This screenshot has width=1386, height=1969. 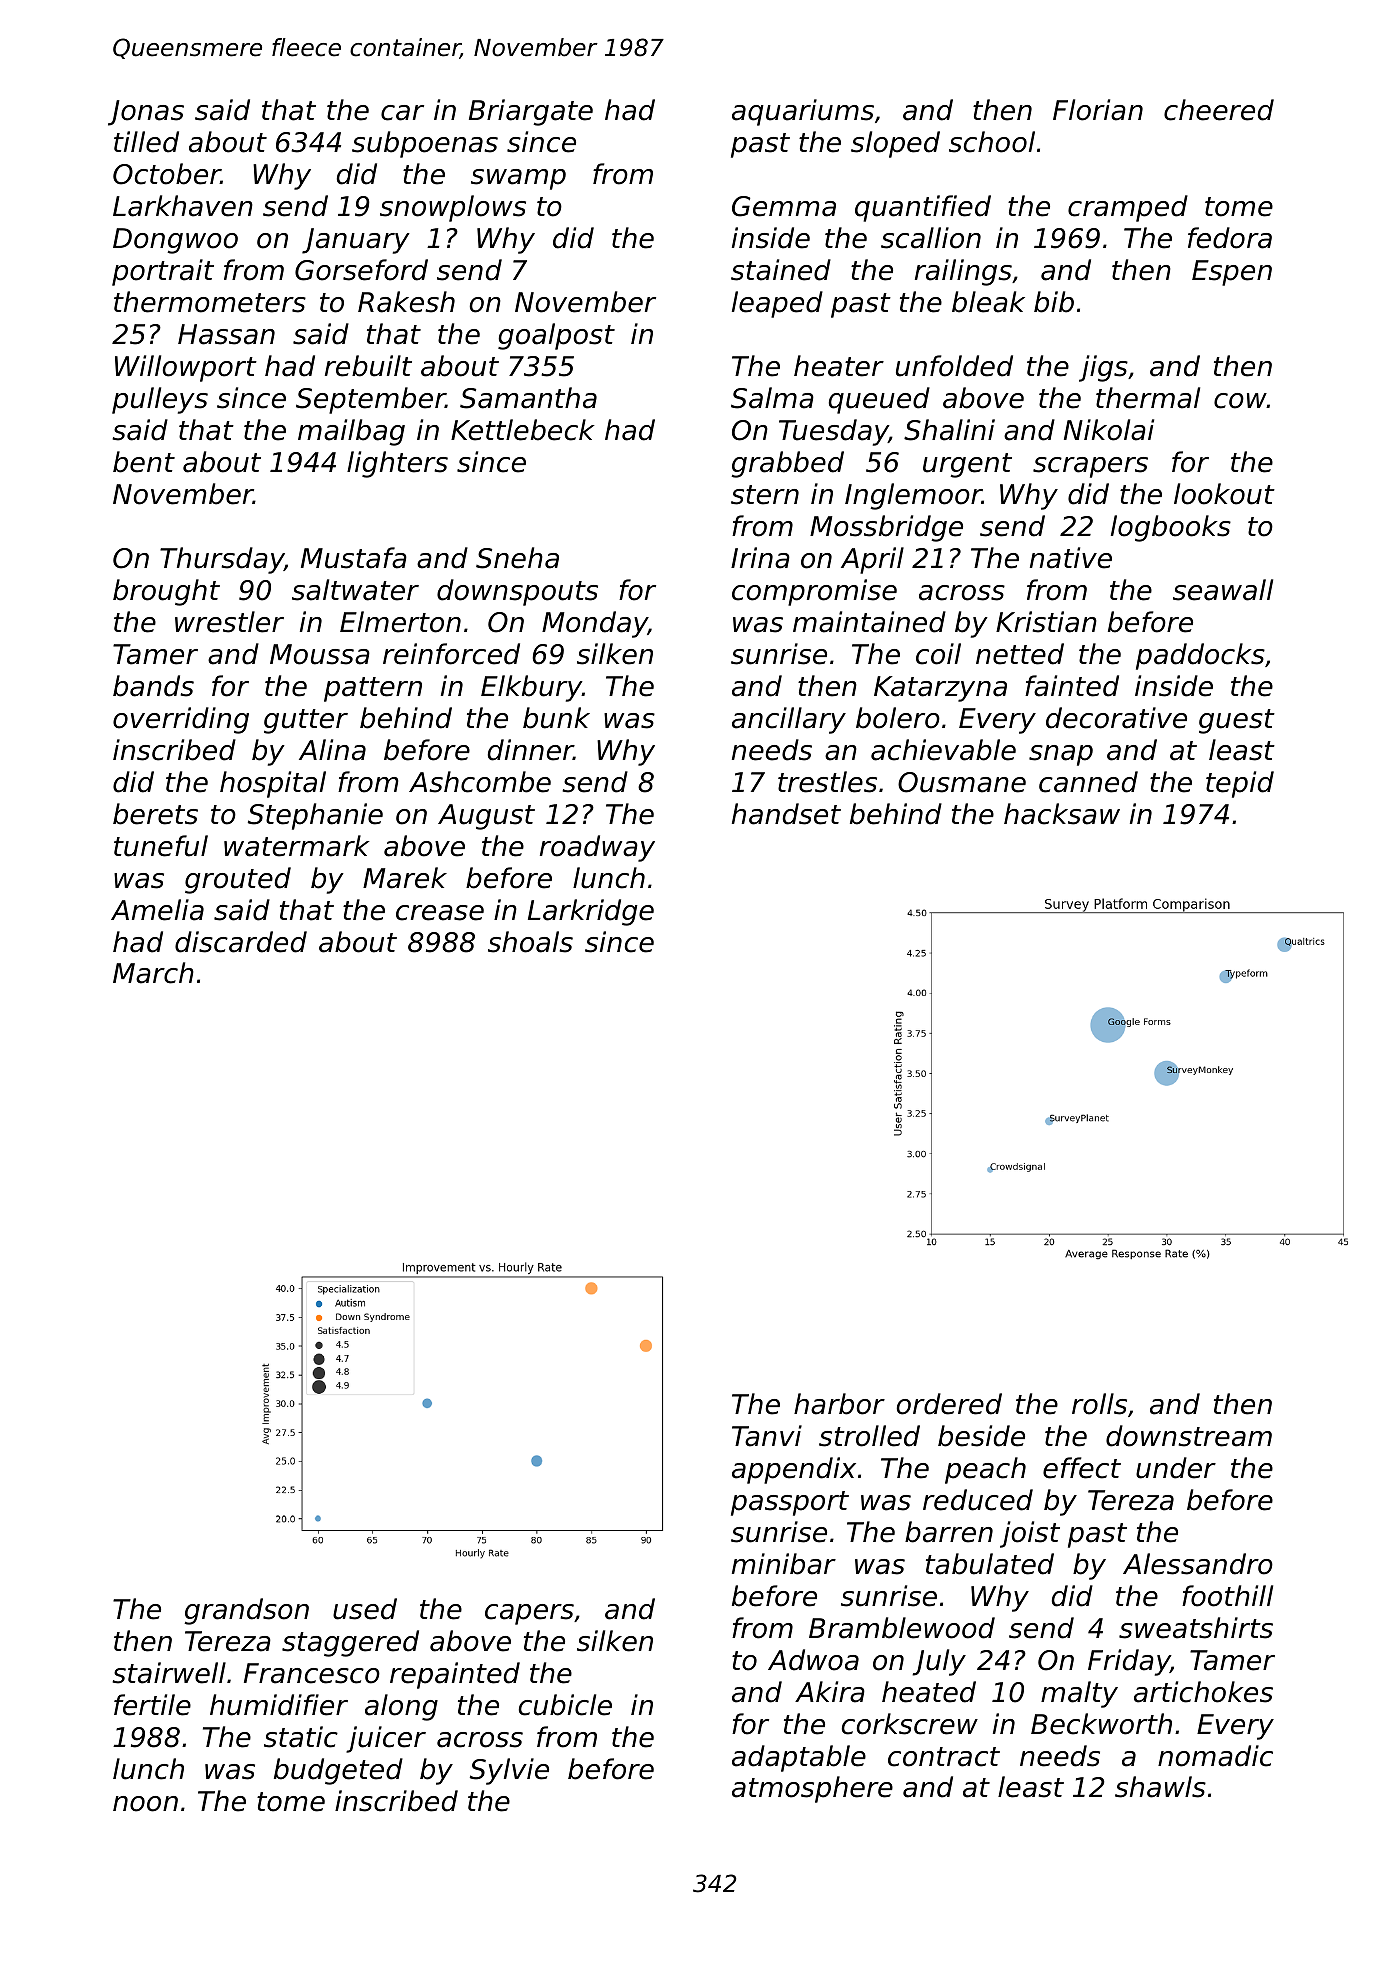 I want to click on lookout, so click(x=1224, y=494).
